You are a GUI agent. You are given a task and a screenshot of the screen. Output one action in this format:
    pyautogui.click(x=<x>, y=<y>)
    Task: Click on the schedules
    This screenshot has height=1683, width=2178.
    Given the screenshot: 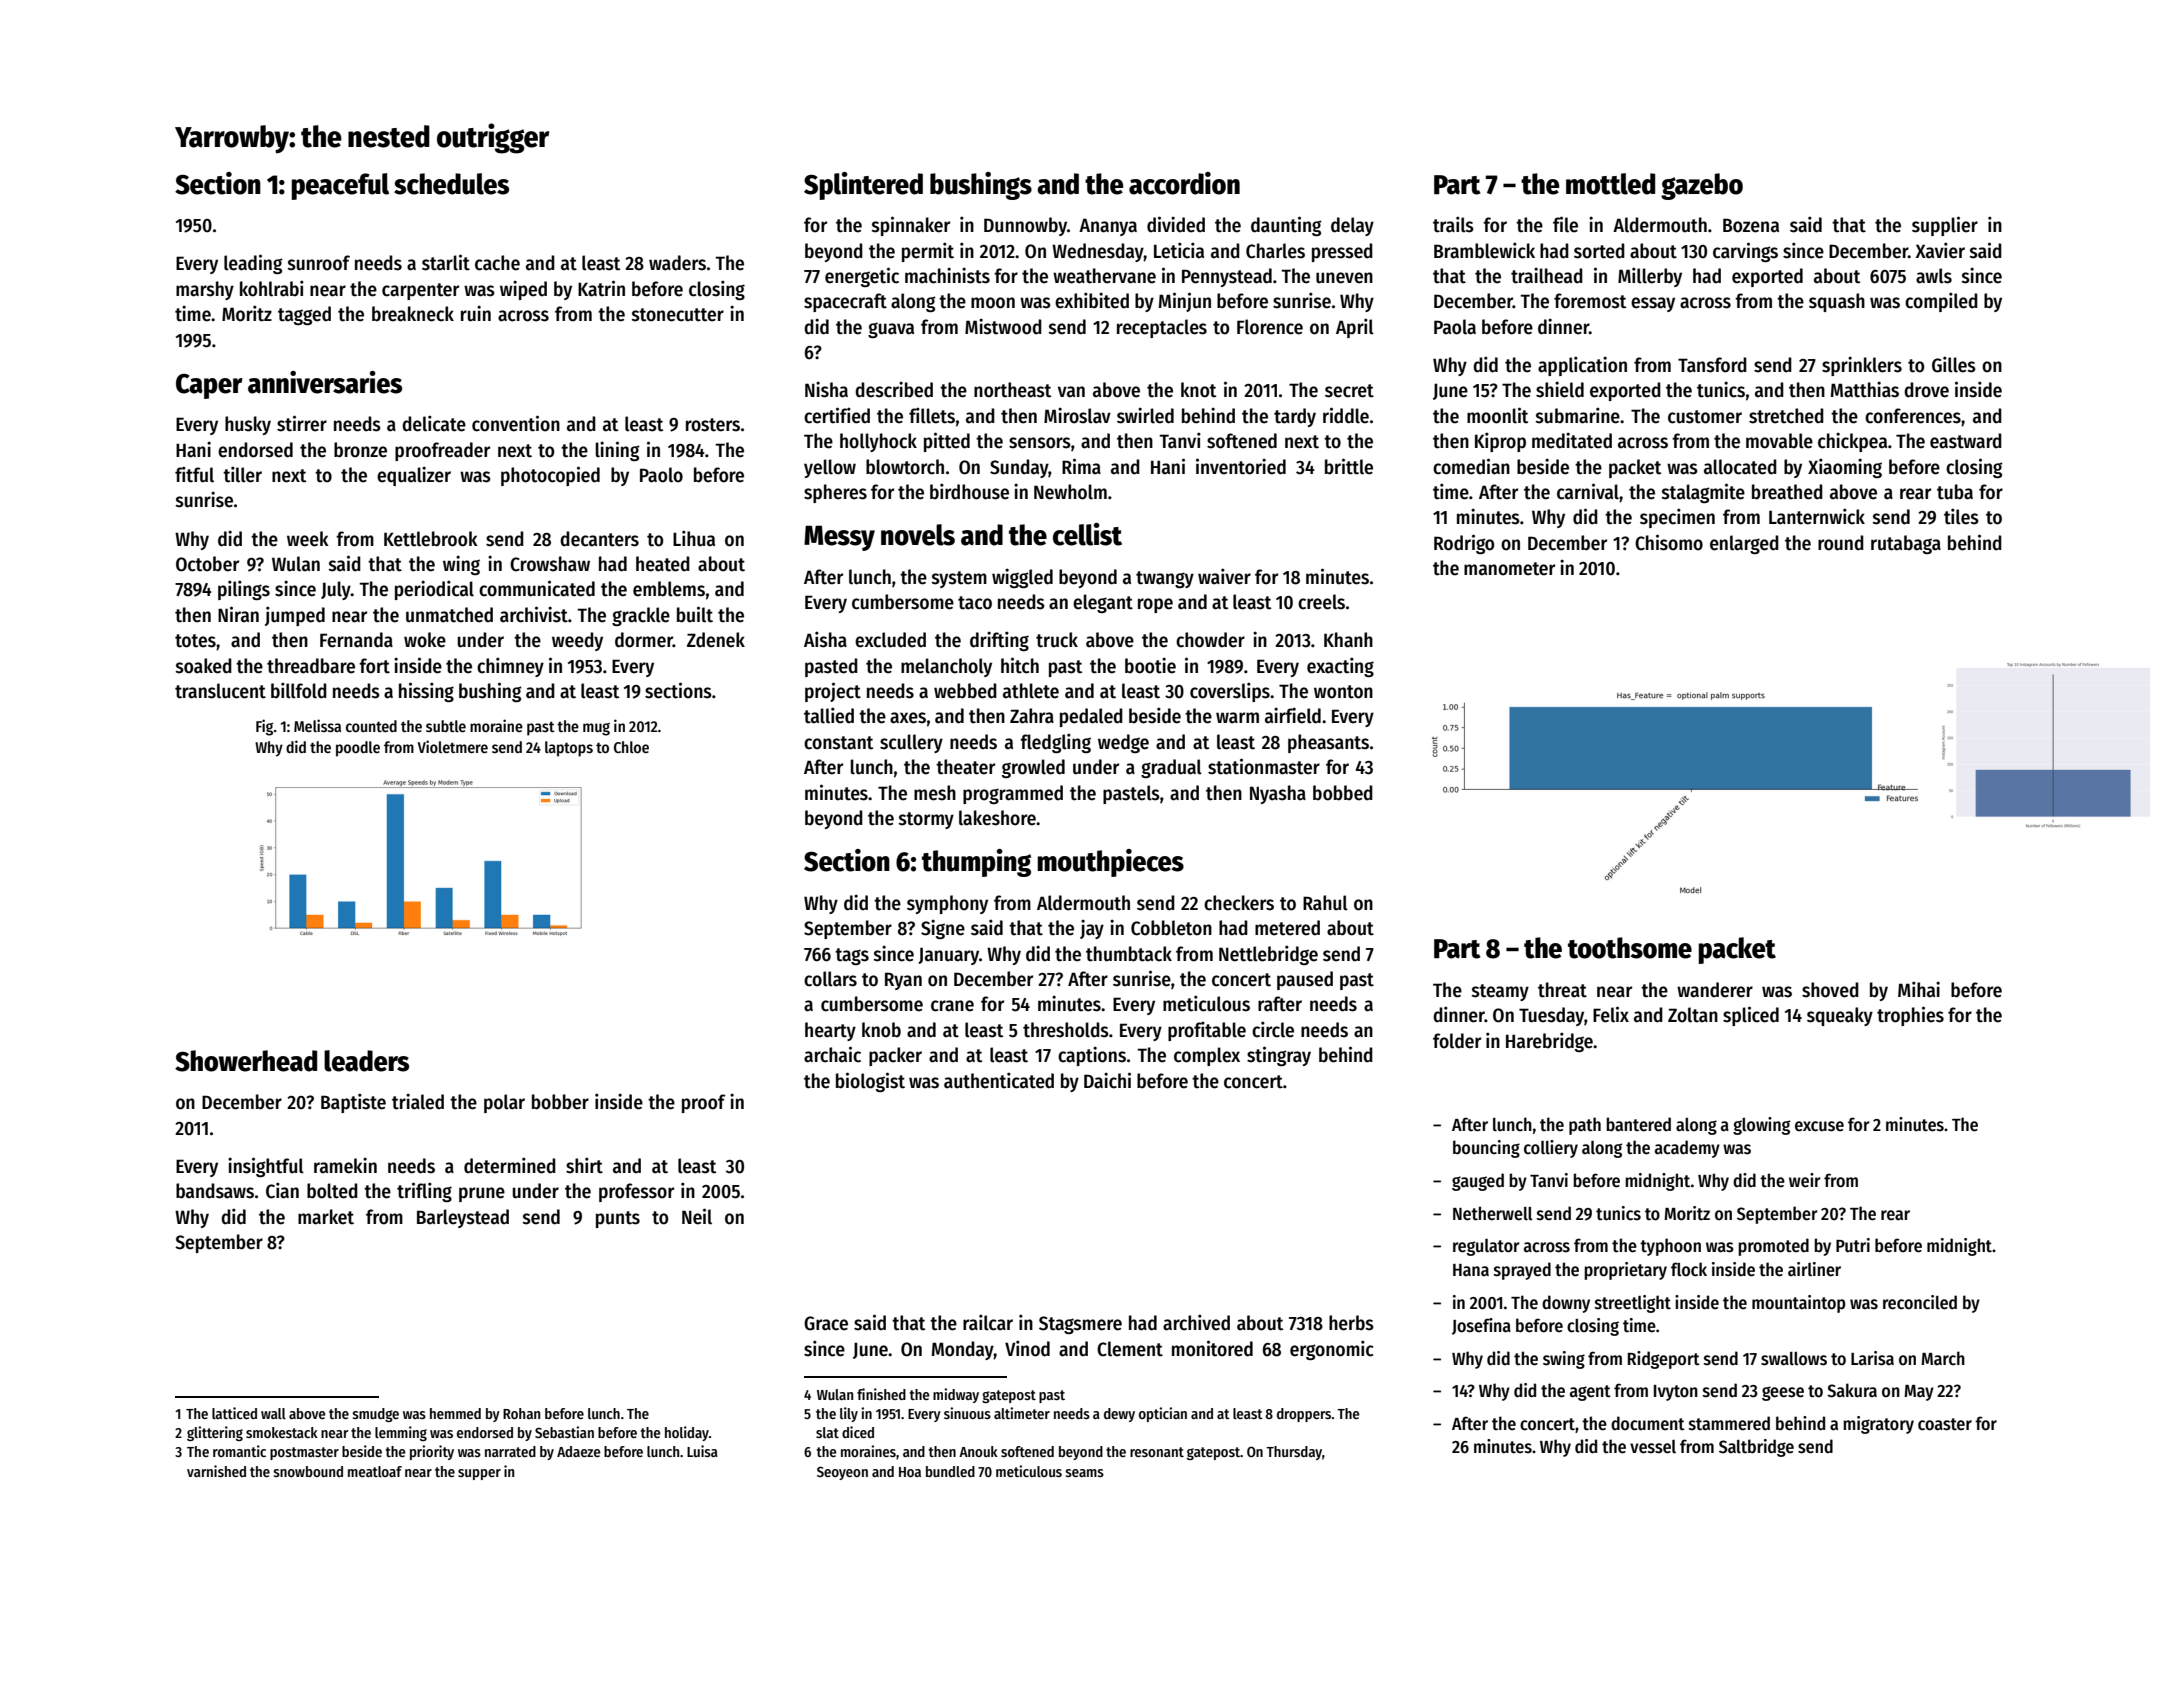 What is the action you would take?
    pyautogui.click(x=451, y=184)
